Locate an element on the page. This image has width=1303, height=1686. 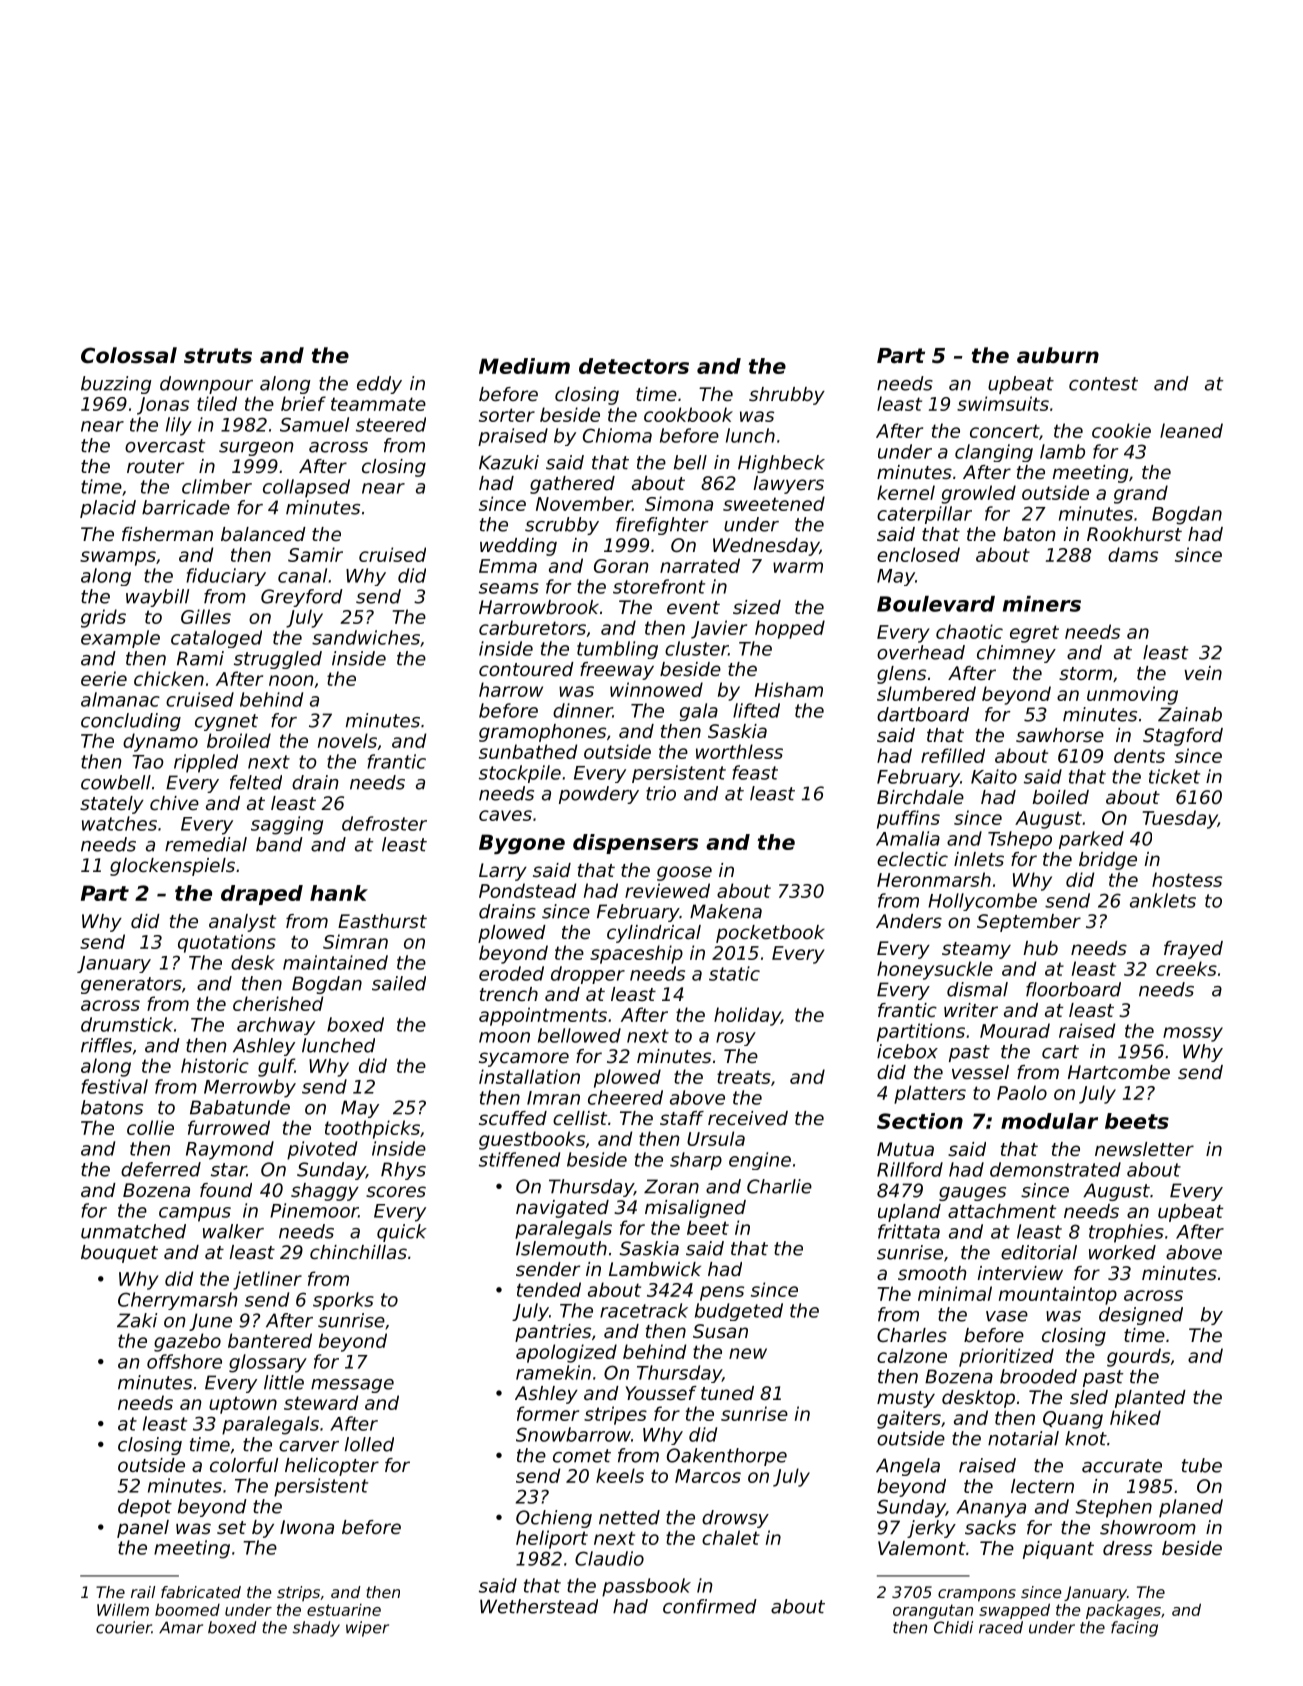
facing is located at coordinates (1134, 1629).
